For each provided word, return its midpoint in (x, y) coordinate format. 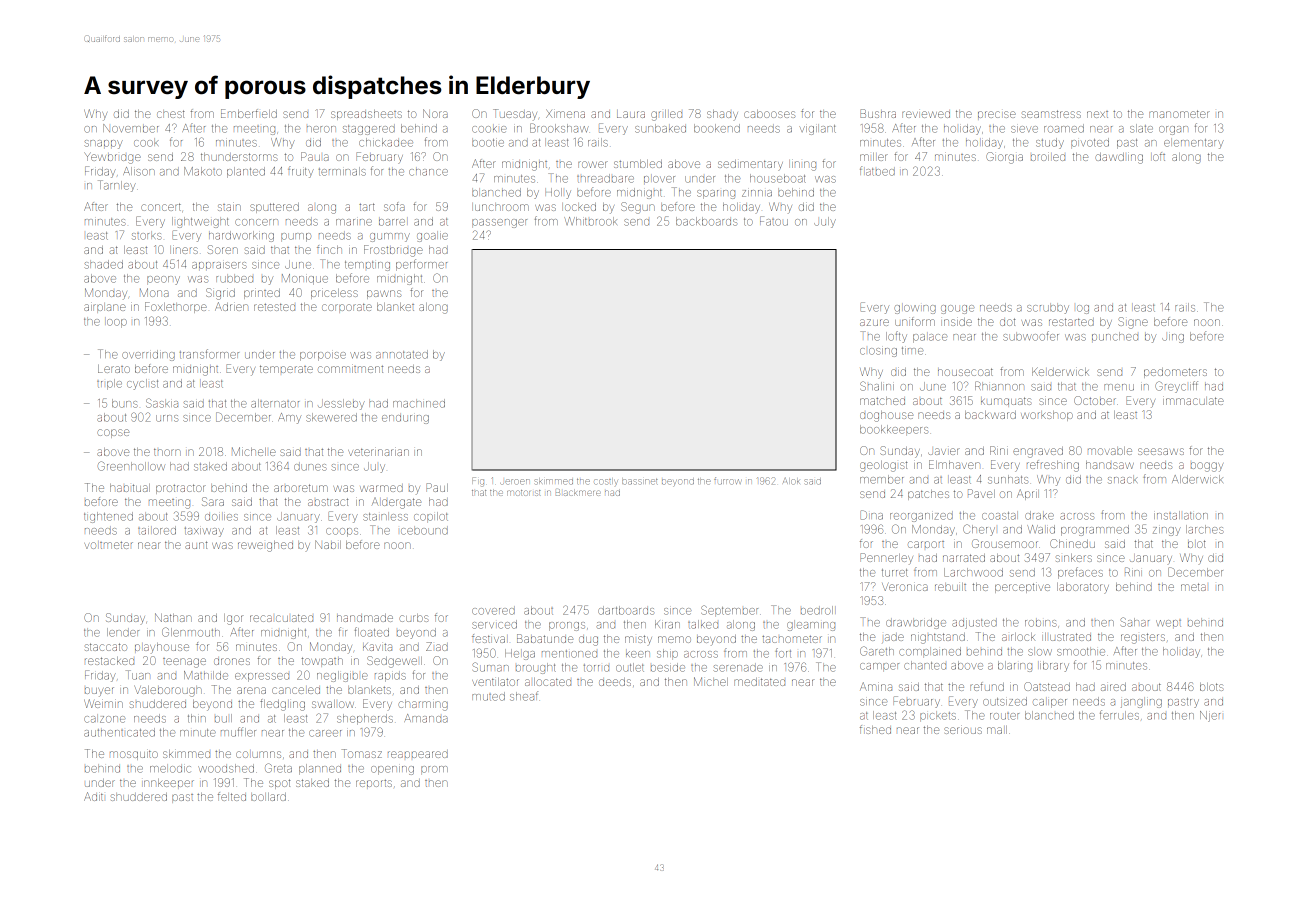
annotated (402, 354)
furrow (727, 481)
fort (783, 653)
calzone (104, 718)
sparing (716, 194)
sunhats (1008, 479)
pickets (938, 716)
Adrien (231, 306)
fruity (301, 172)
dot (1008, 322)
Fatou (774, 221)
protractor (181, 489)
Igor (233, 619)
